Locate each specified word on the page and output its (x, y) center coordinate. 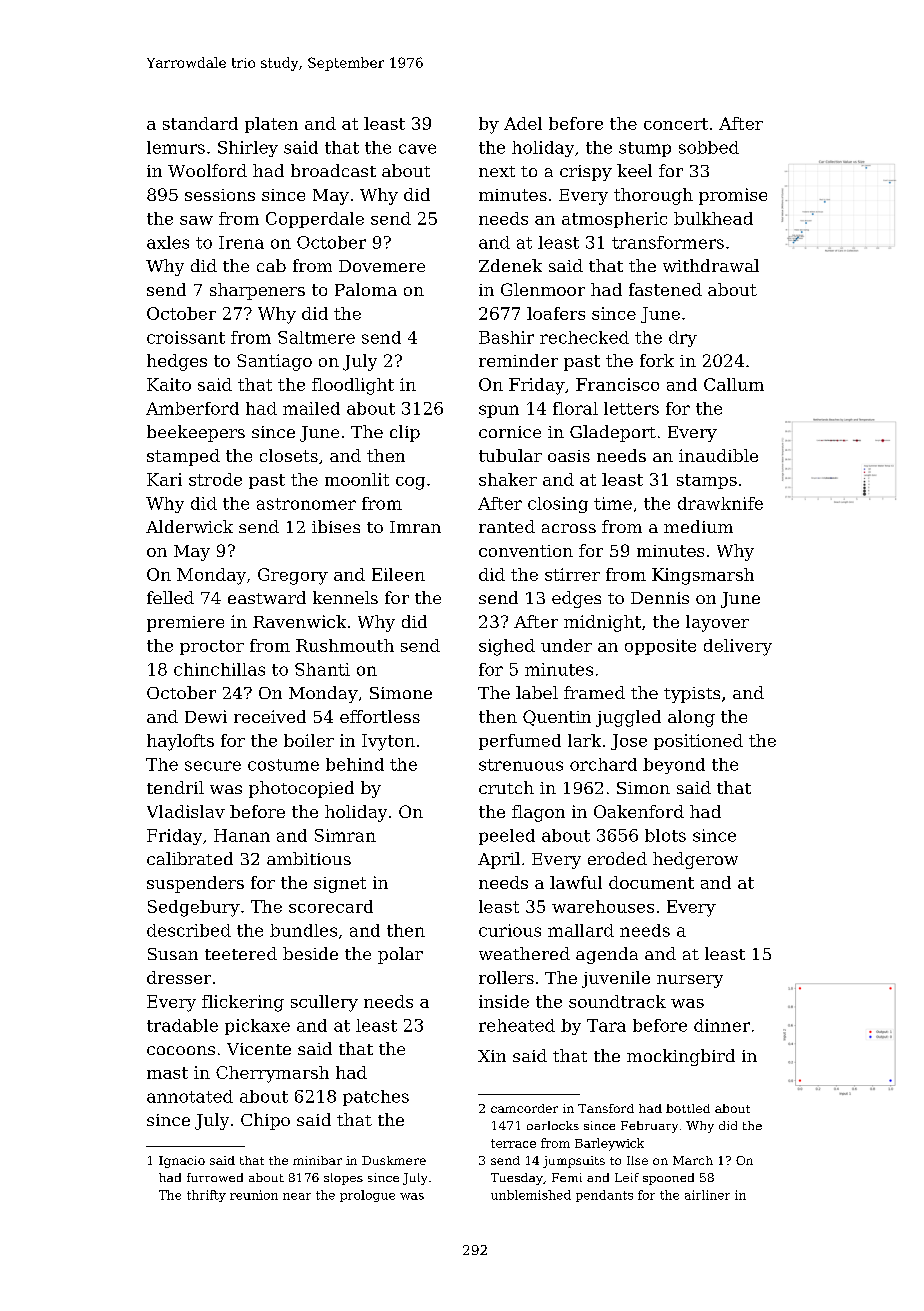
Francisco (617, 384)
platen (271, 125)
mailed (311, 408)
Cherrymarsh (272, 1074)
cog (410, 483)
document (651, 882)
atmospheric (614, 220)
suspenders (195, 884)
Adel (523, 123)
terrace (513, 1143)
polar (400, 955)
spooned (668, 1179)
